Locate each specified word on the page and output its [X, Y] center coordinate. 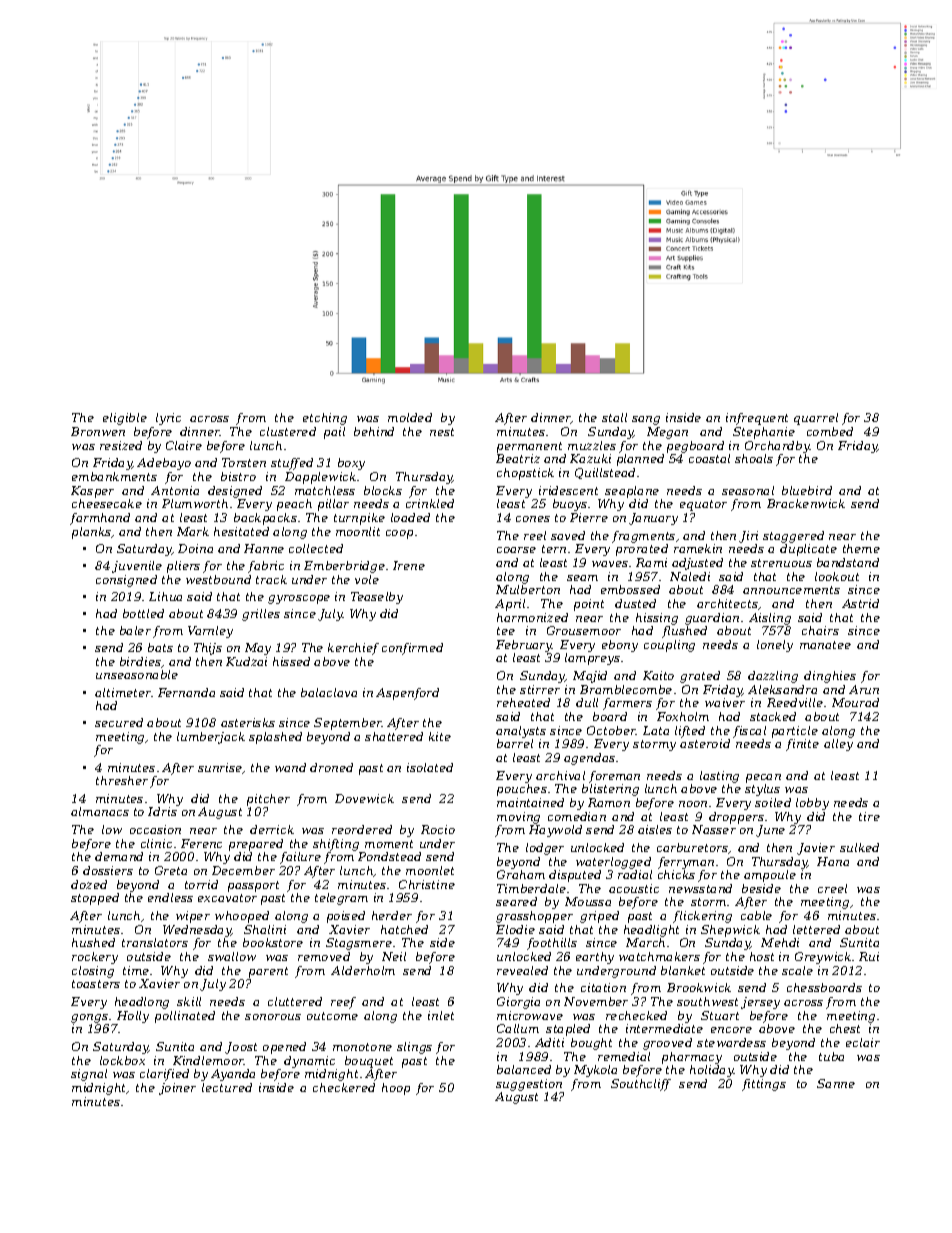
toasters [96, 984]
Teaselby [377, 598]
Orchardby [777, 447]
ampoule [770, 876]
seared [516, 901]
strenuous [781, 563]
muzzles [592, 445]
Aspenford [407, 694]
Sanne [836, 1083]
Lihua [165, 596]
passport [253, 886]
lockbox [122, 1060]
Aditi [549, 1042]
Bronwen [98, 431]
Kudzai [246, 661]
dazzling [773, 677]
